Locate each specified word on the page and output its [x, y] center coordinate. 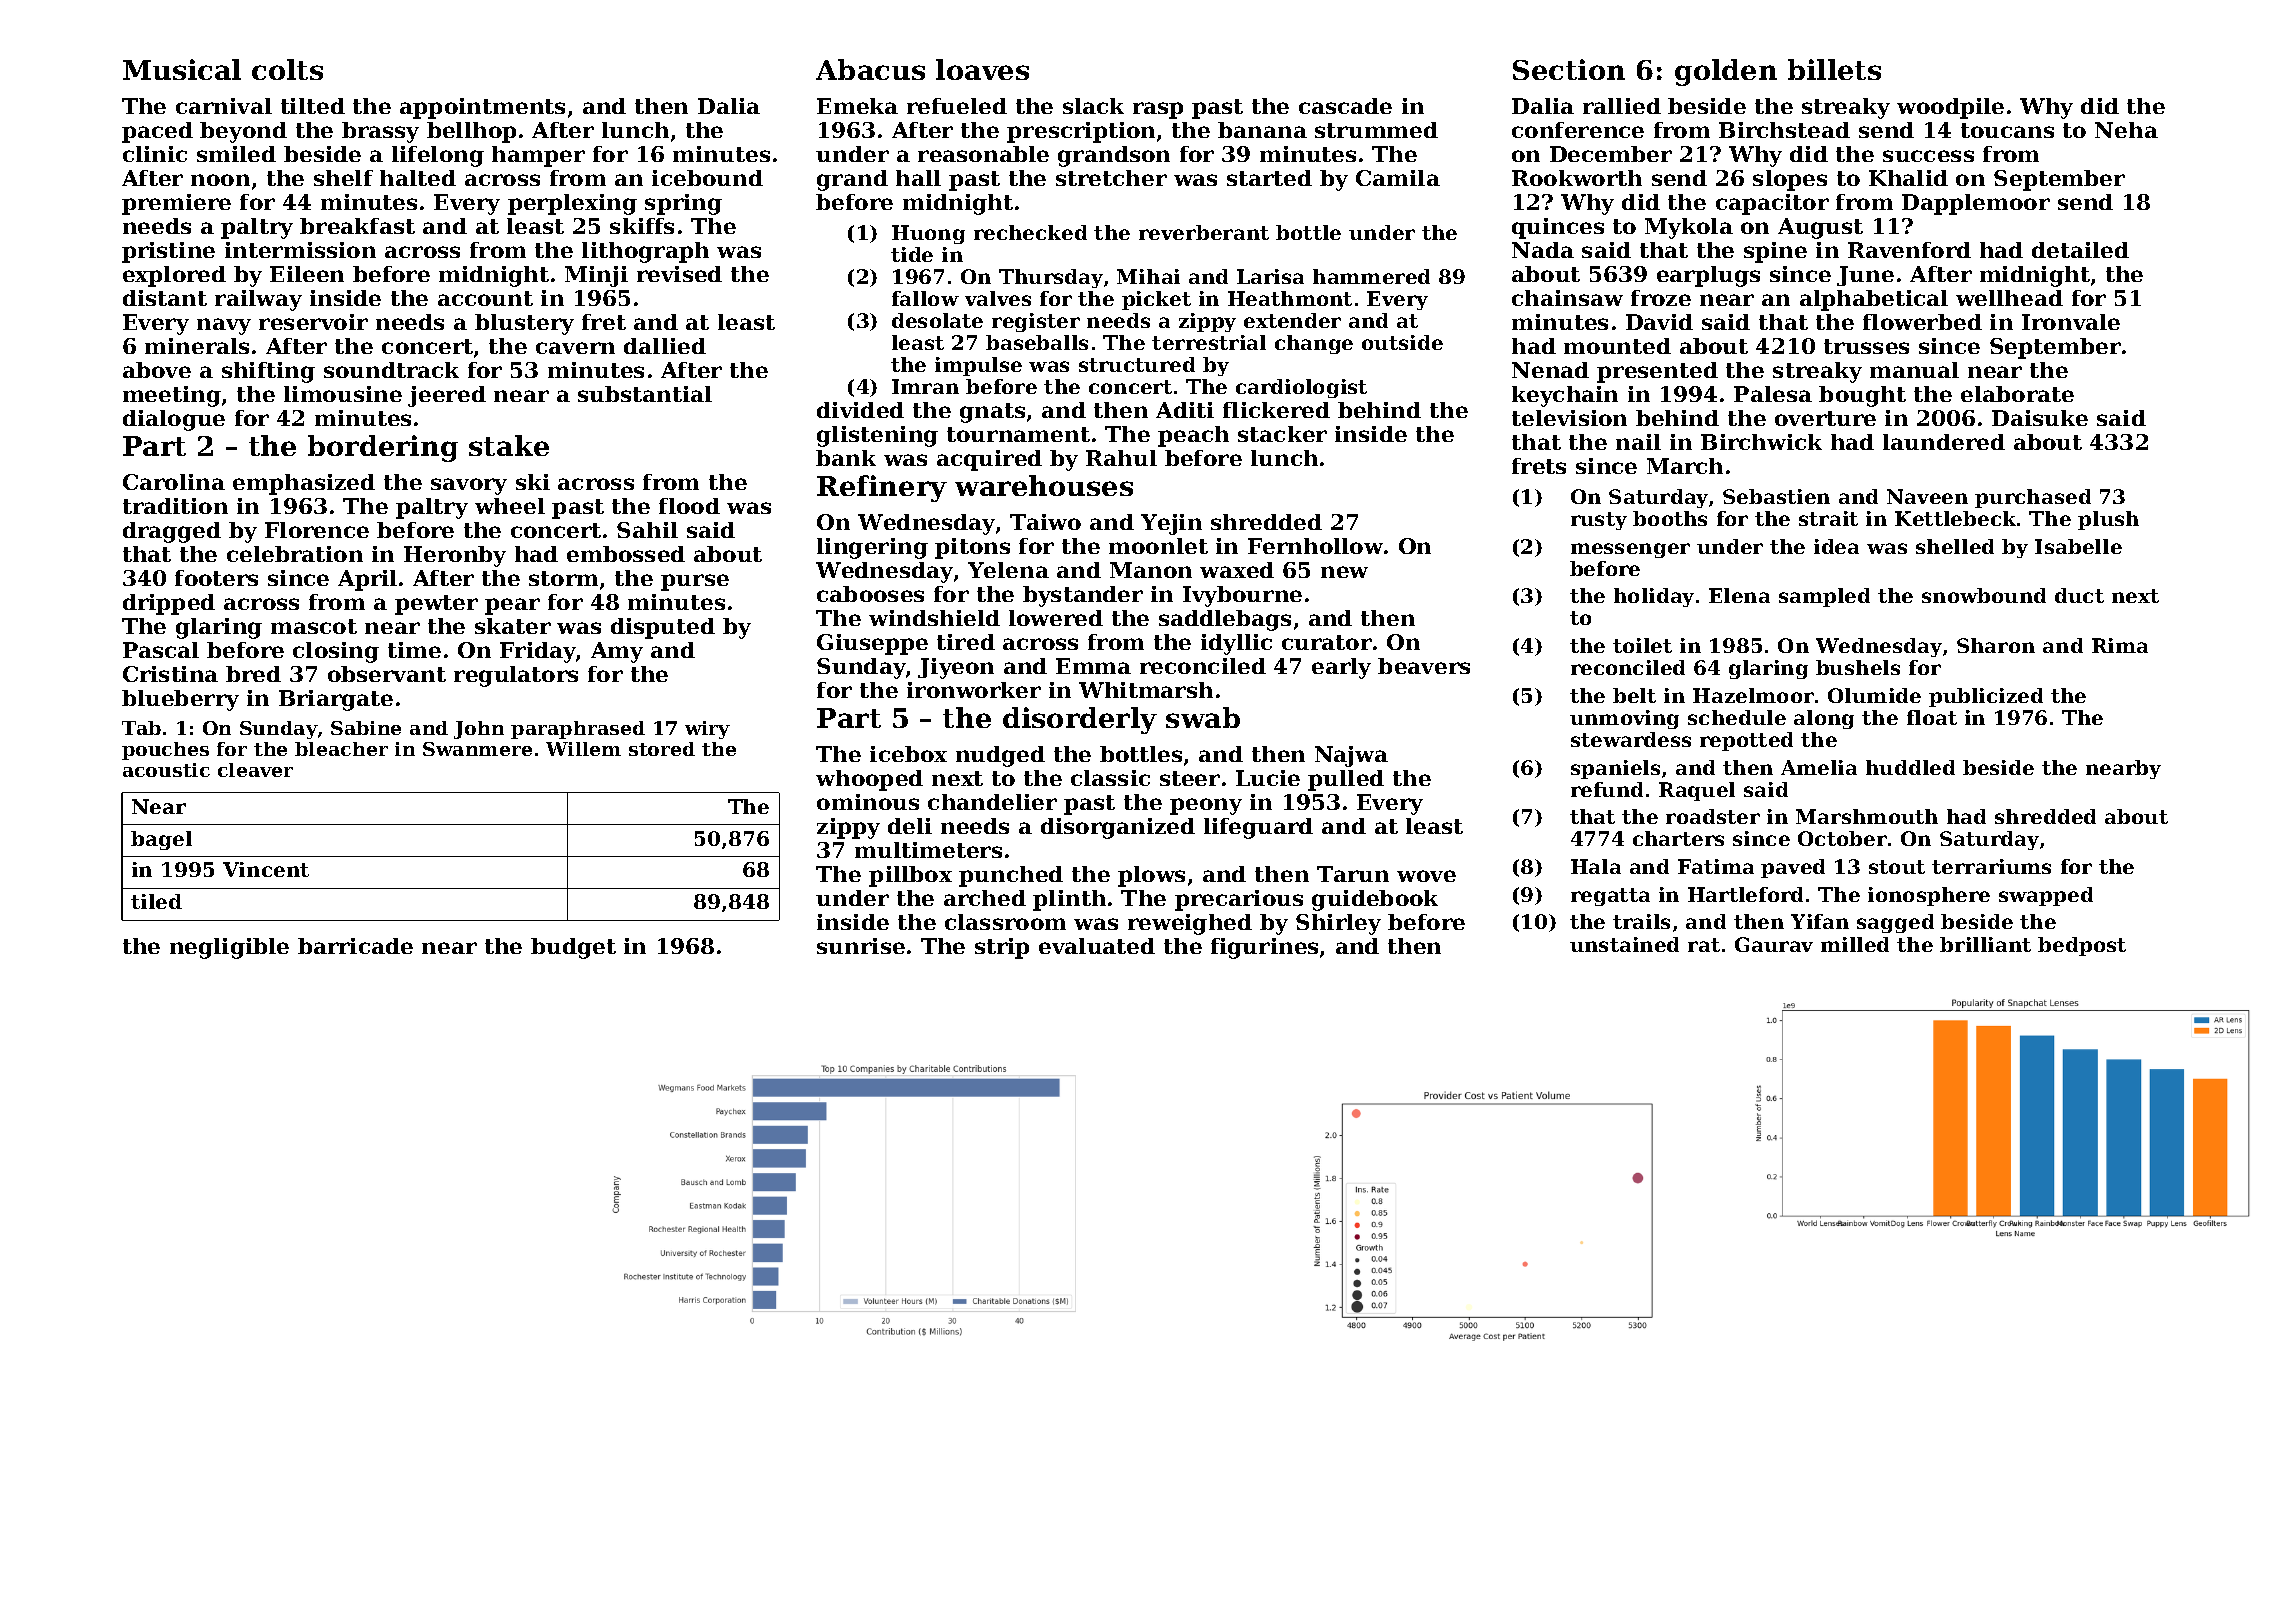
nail [1638, 442]
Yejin [1171, 524]
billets [1834, 69]
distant [165, 298]
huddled [1910, 767]
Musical [182, 69]
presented [1657, 372]
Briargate [336, 700]
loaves [982, 69]
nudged [1000, 756]
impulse [978, 366]
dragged [172, 532]
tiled [156, 901]
